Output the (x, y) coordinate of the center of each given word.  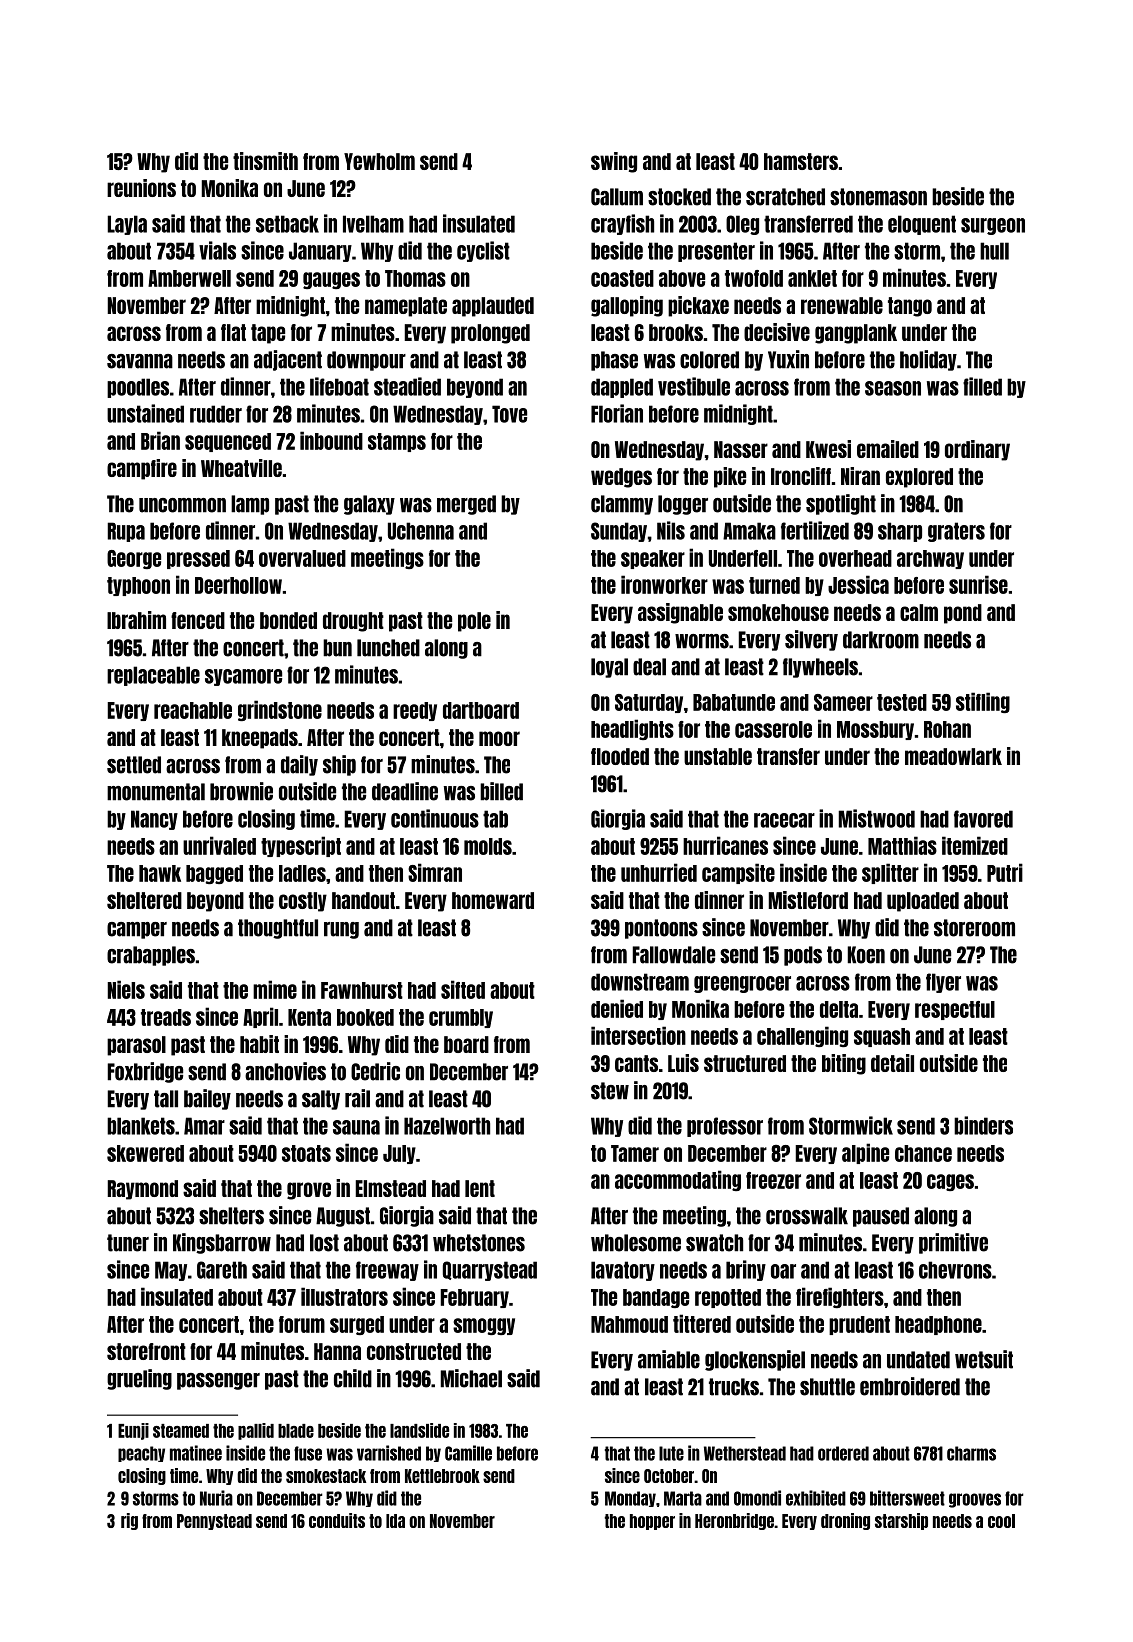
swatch (714, 1243)
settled (134, 765)
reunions (141, 188)
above (682, 278)
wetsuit (984, 1359)
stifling (983, 702)
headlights (632, 729)
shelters (231, 1216)
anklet (812, 278)
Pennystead (214, 1522)
